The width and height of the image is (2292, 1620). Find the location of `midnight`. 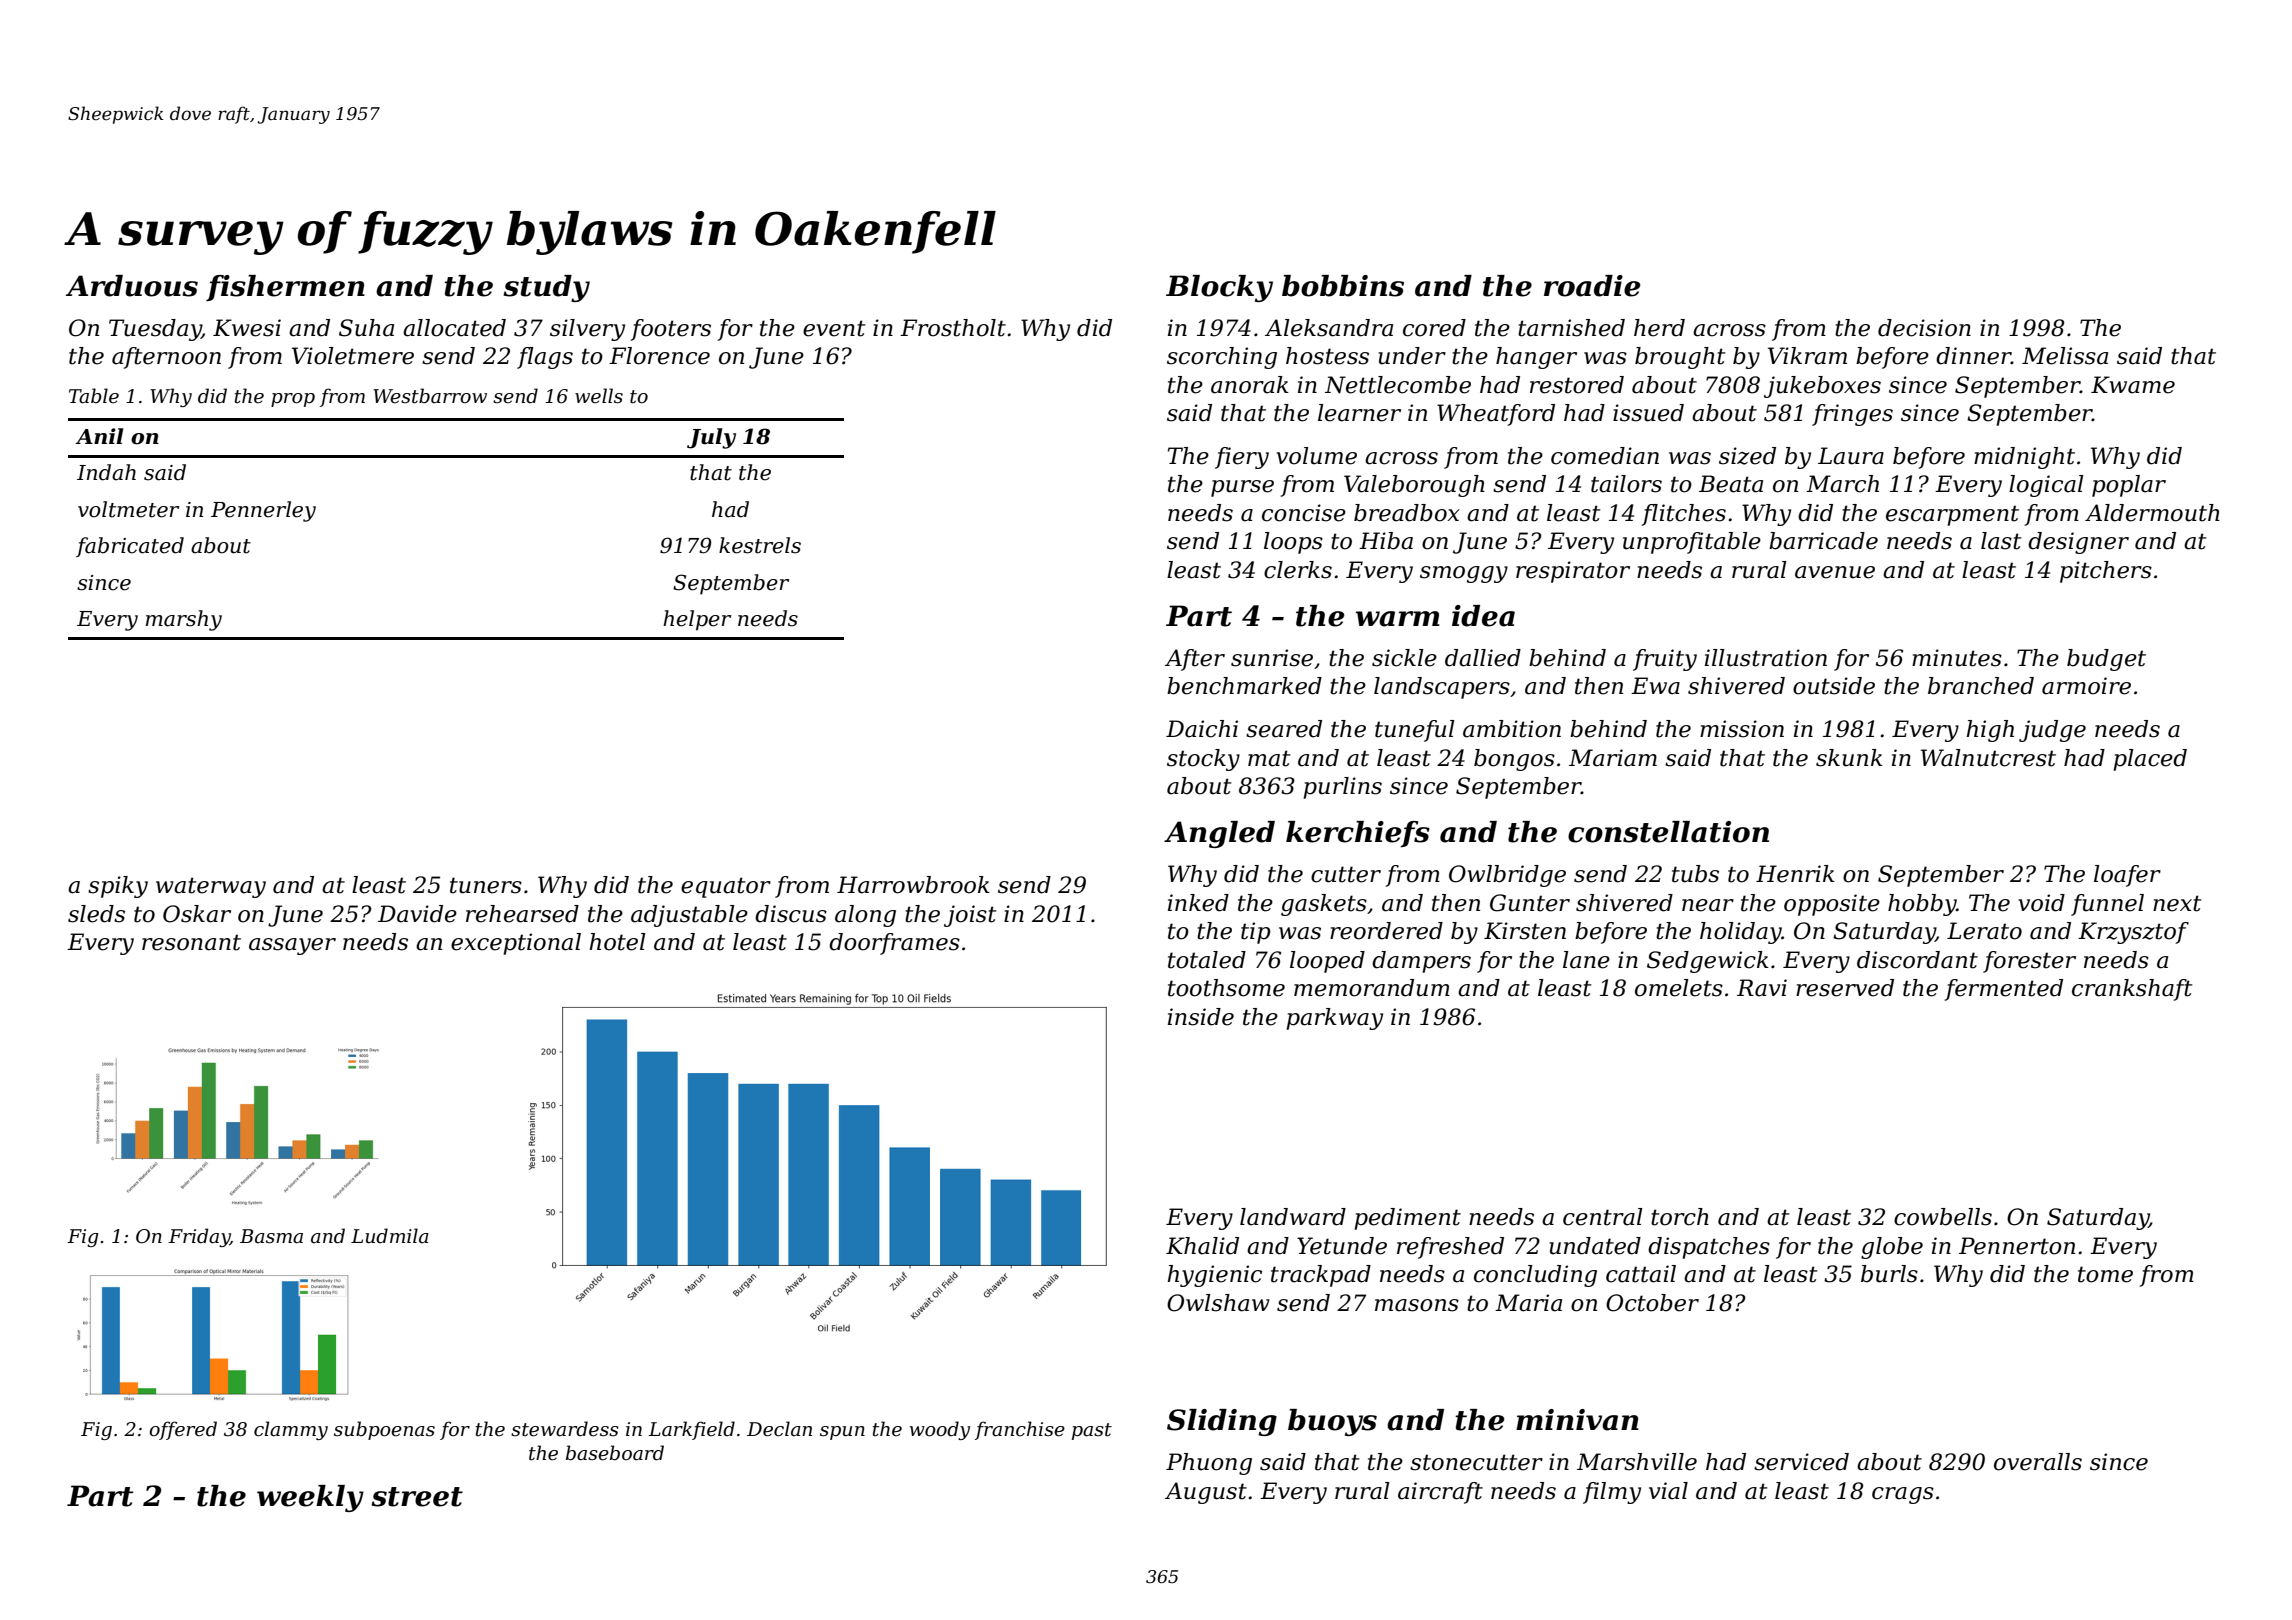

midnight is located at coordinates (2024, 458).
